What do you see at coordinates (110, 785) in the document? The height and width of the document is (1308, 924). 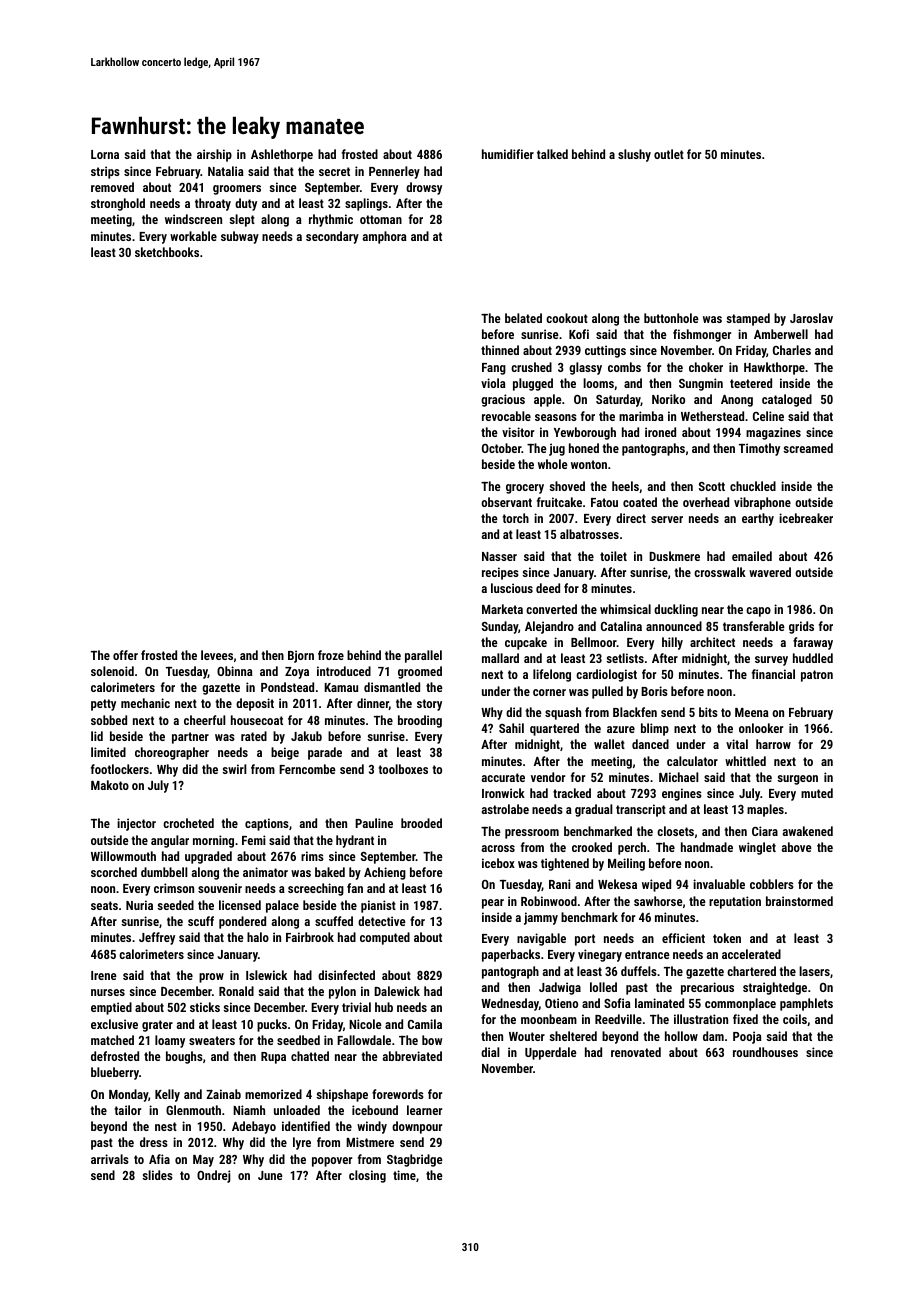 I see `Makoto` at bounding box center [110, 785].
